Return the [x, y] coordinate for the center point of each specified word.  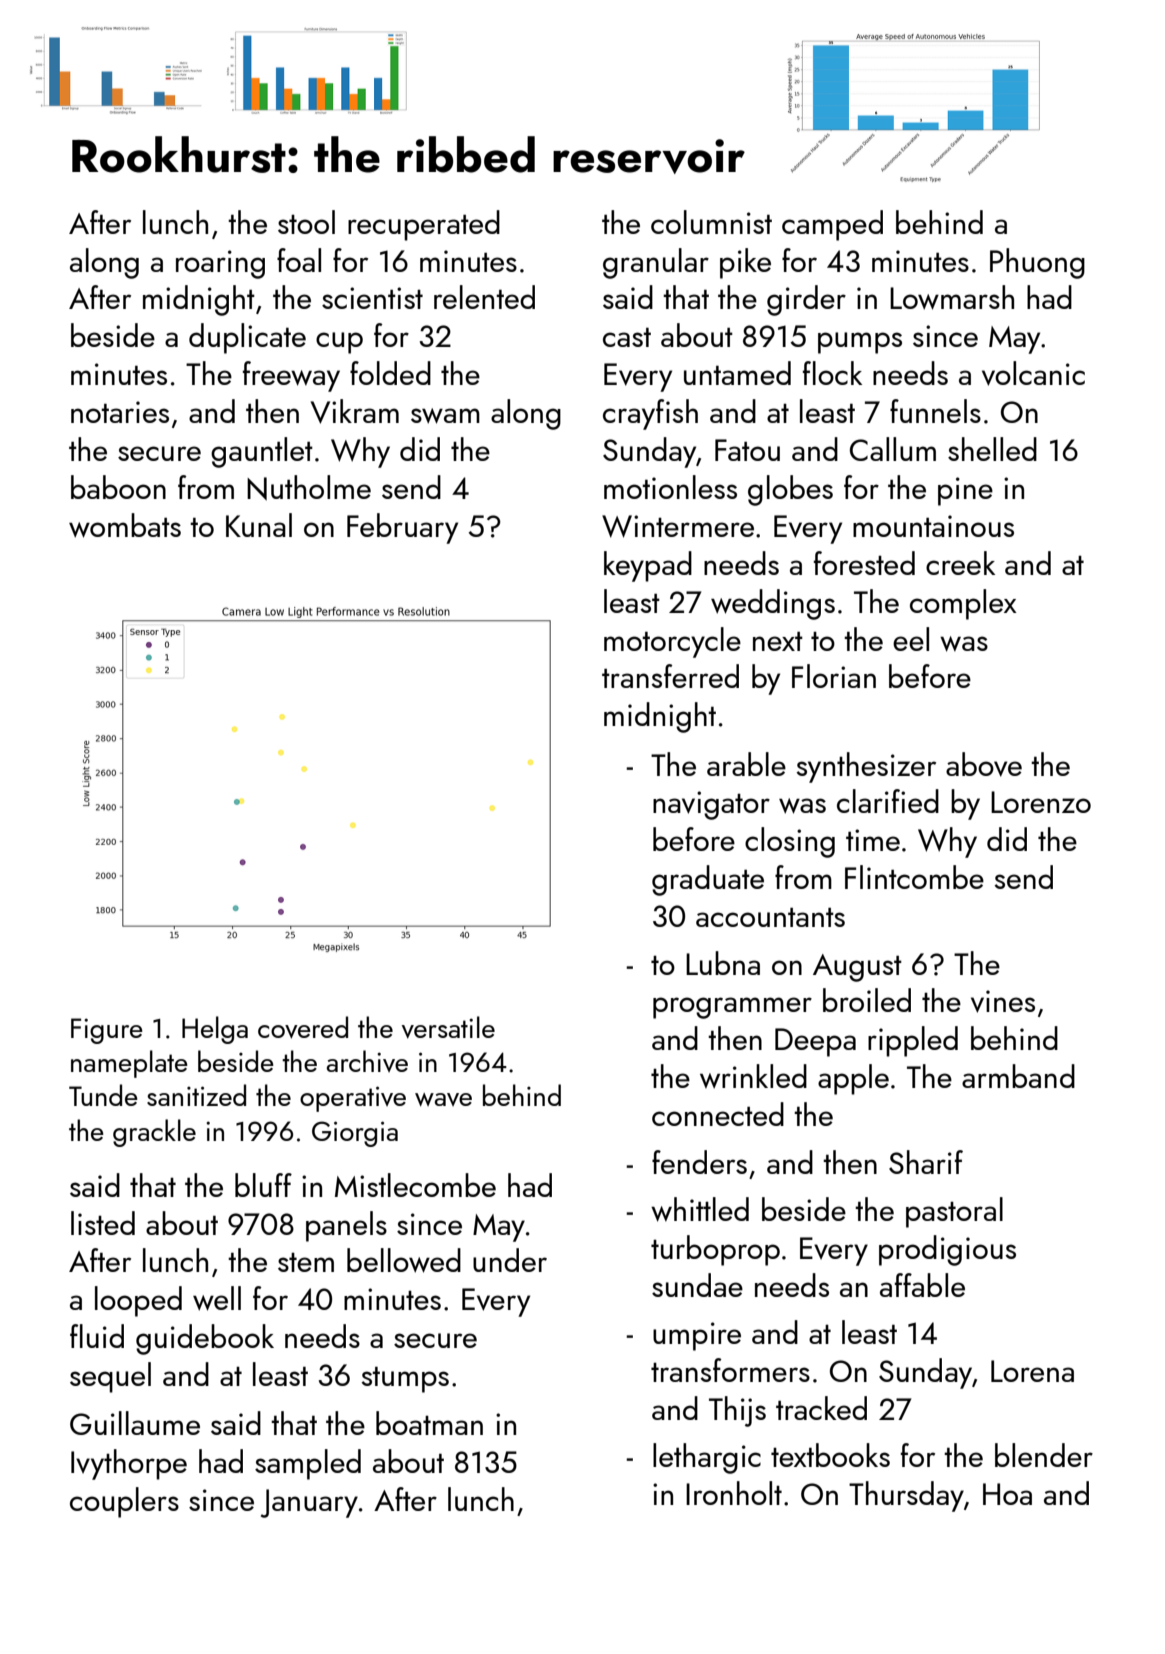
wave [443, 1100]
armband [1018, 1076]
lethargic [707, 1458]
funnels [935, 411]
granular [656, 263]
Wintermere [678, 526]
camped [832, 225]
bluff [263, 1185]
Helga [215, 1030]
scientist [372, 298]
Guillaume [135, 1423]
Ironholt [734, 1493]
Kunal [259, 525]
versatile [448, 1027]
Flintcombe [914, 877]
